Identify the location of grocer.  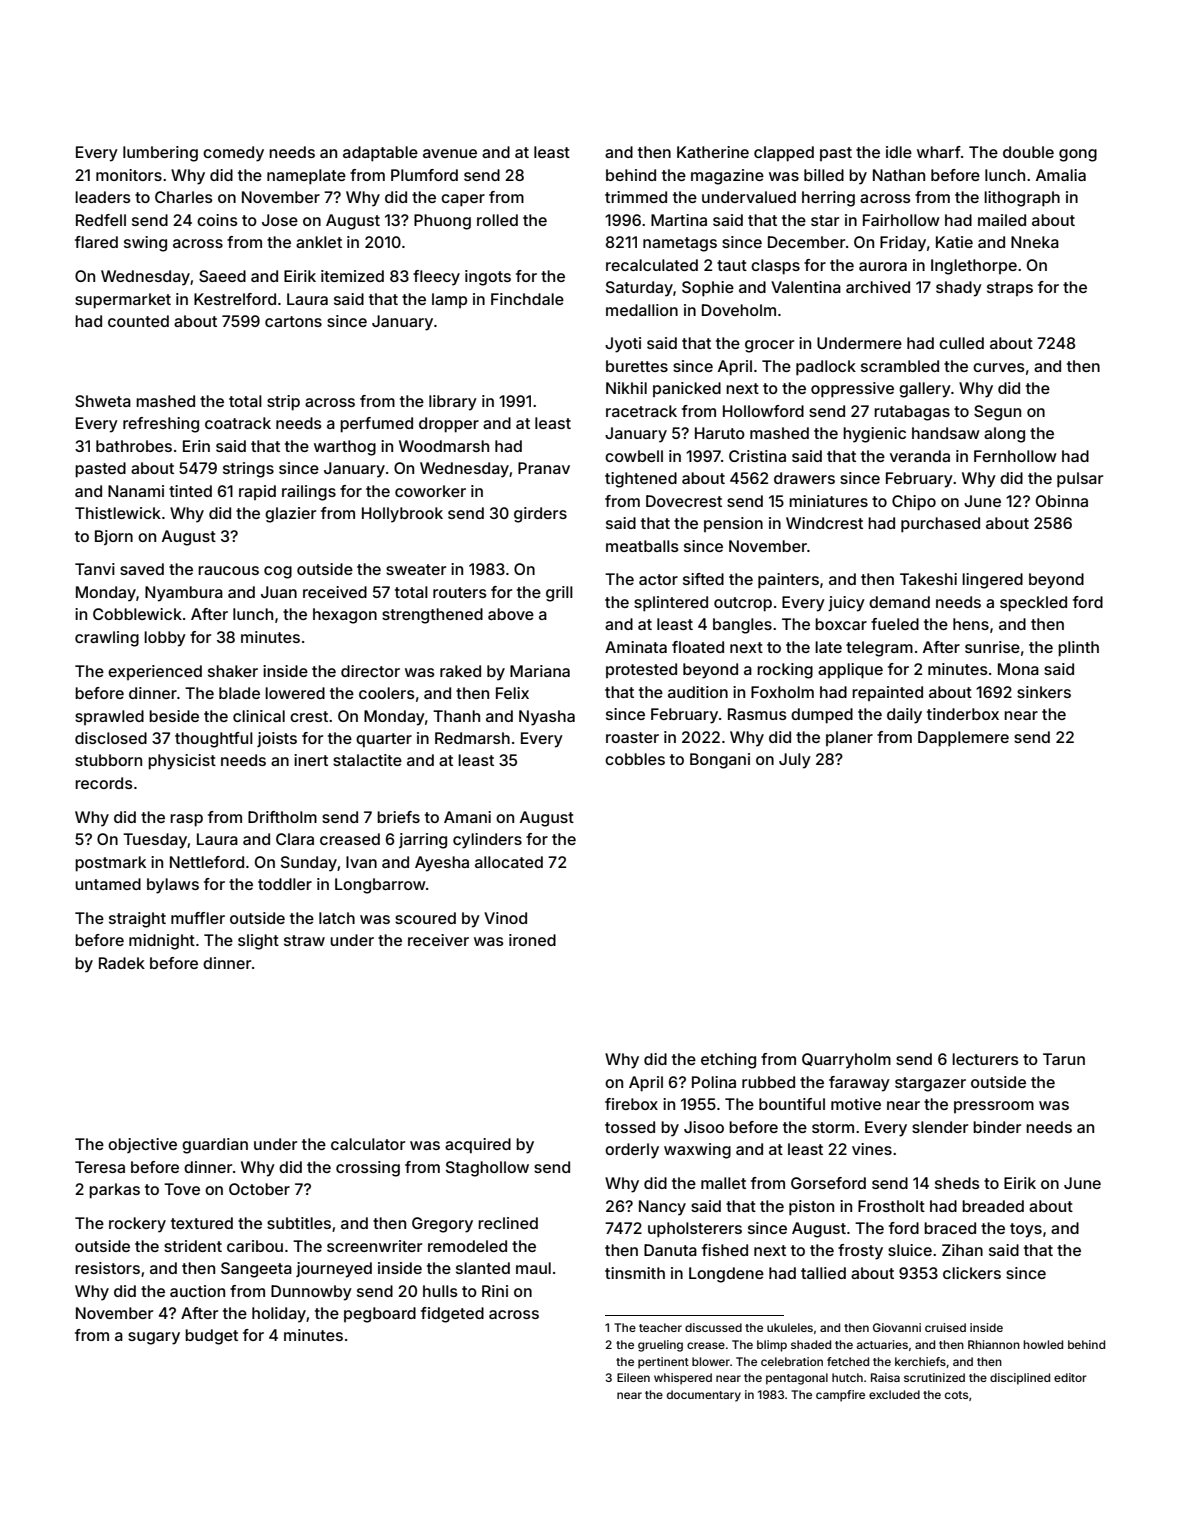
(769, 346).
